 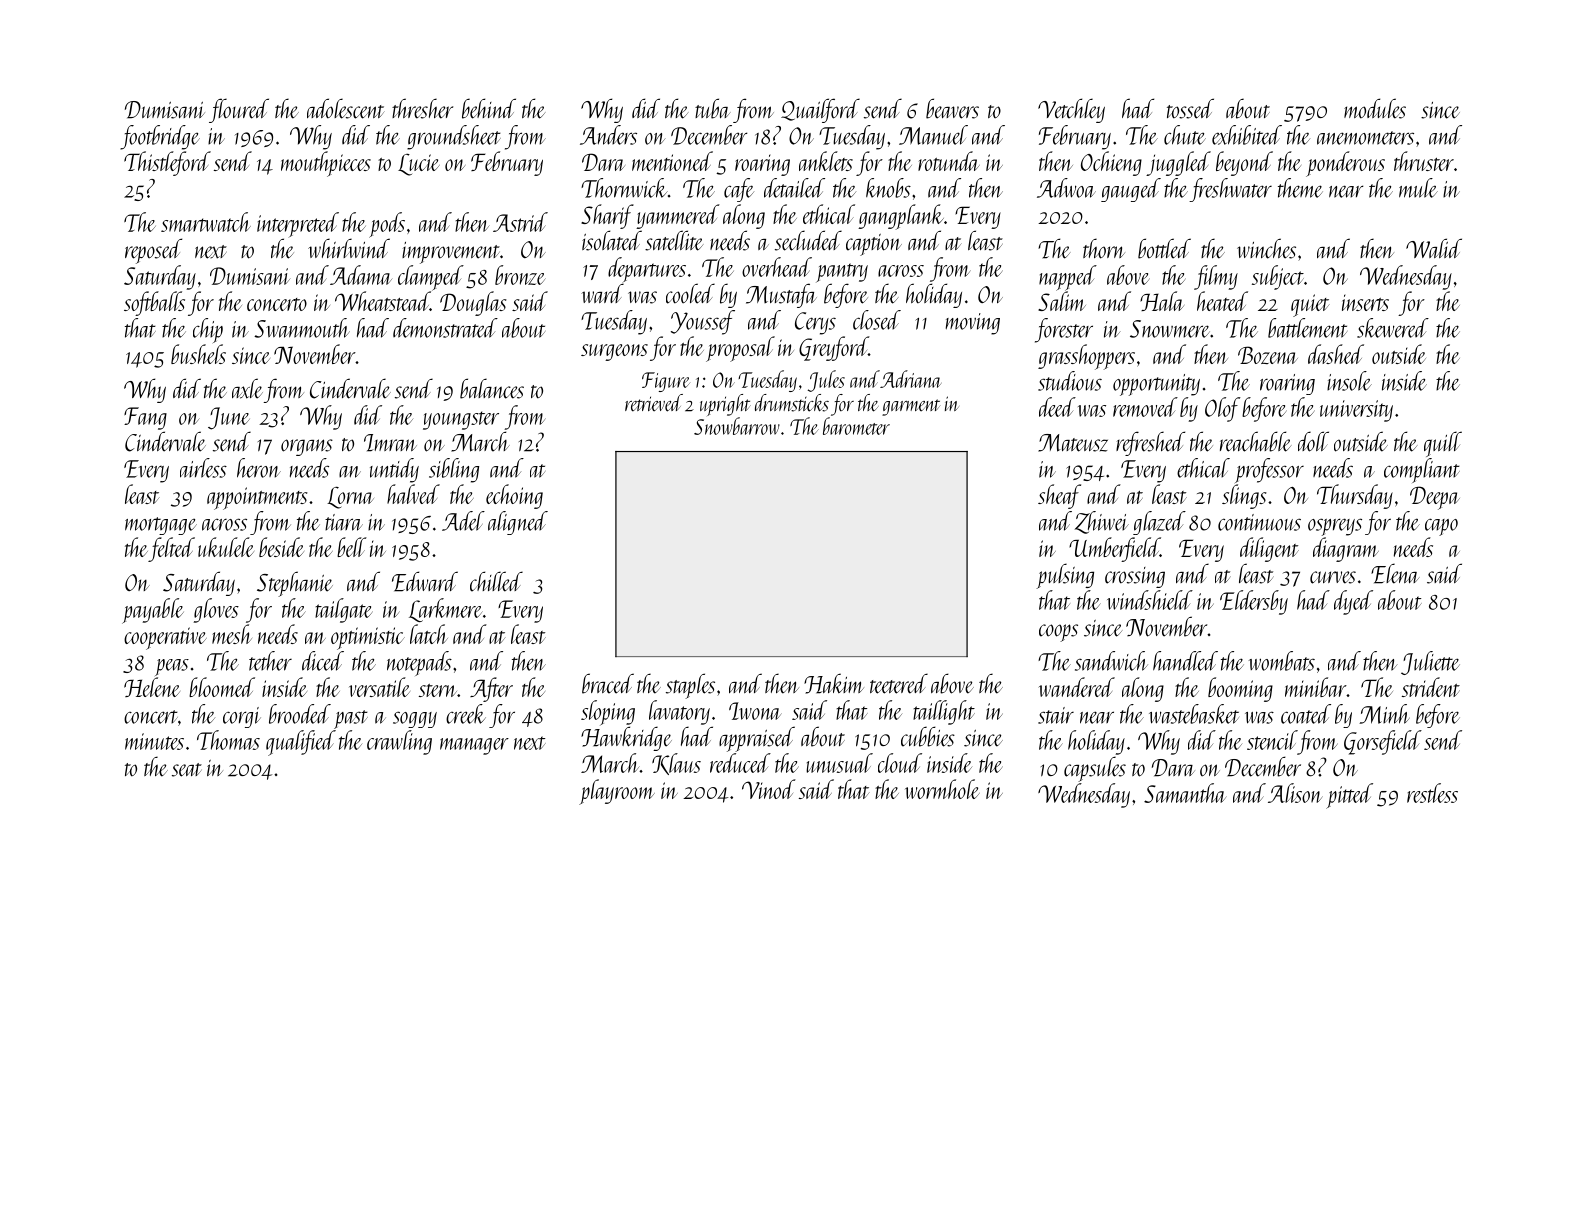 What do you see at coordinates (1065, 576) in the screenshot?
I see `pulsing` at bounding box center [1065, 576].
